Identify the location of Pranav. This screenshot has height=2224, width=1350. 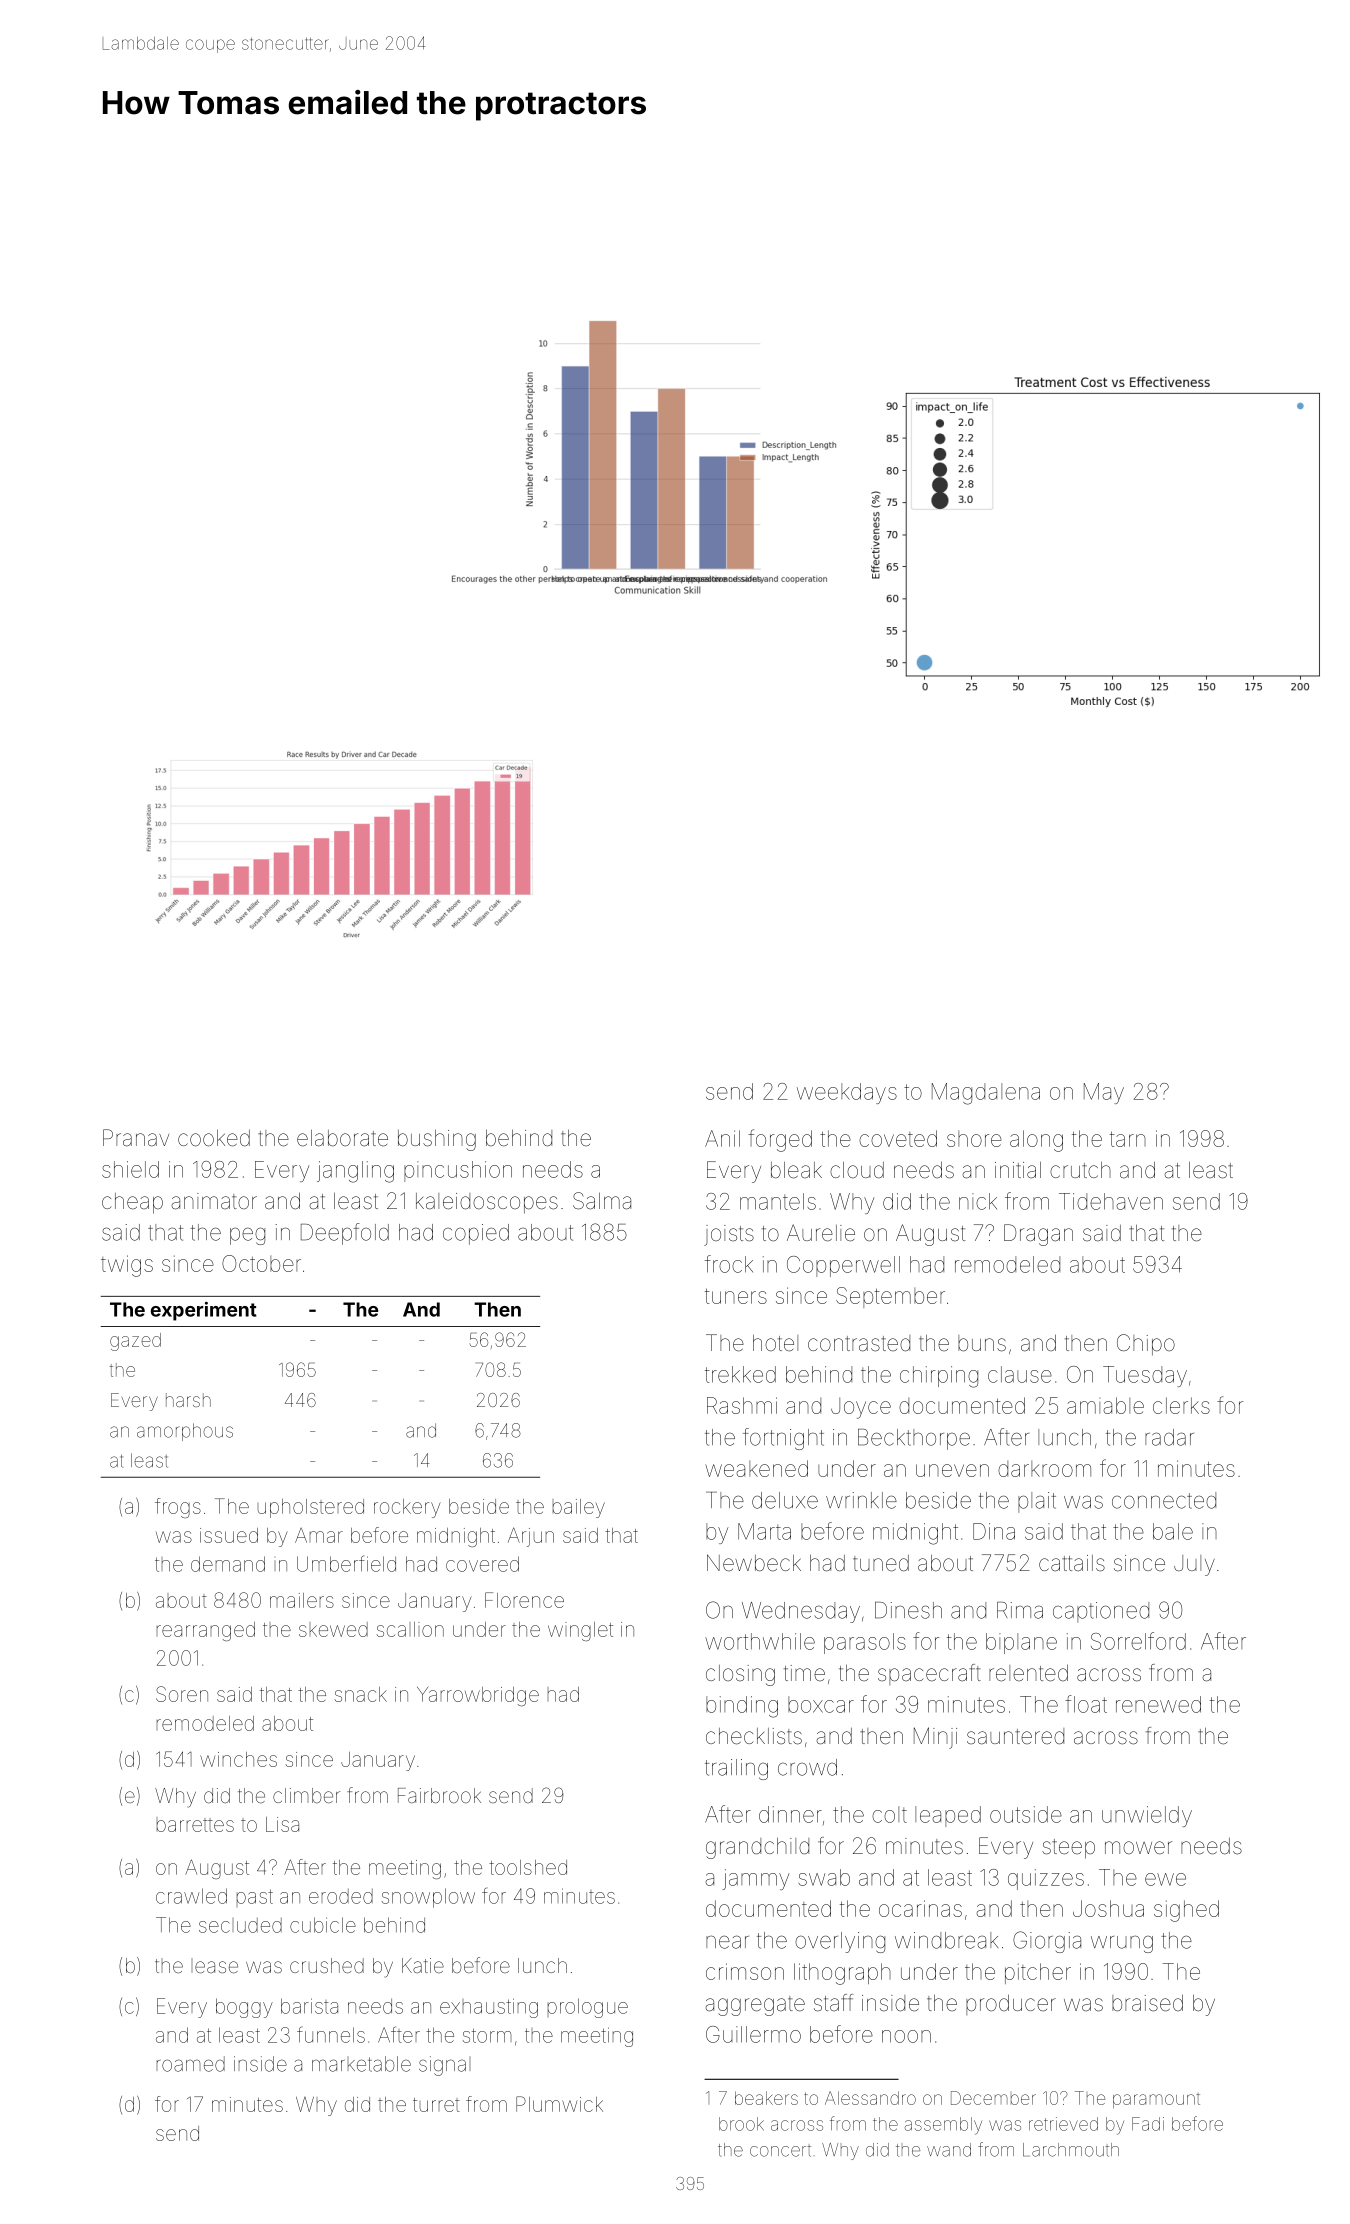
(136, 1138).
